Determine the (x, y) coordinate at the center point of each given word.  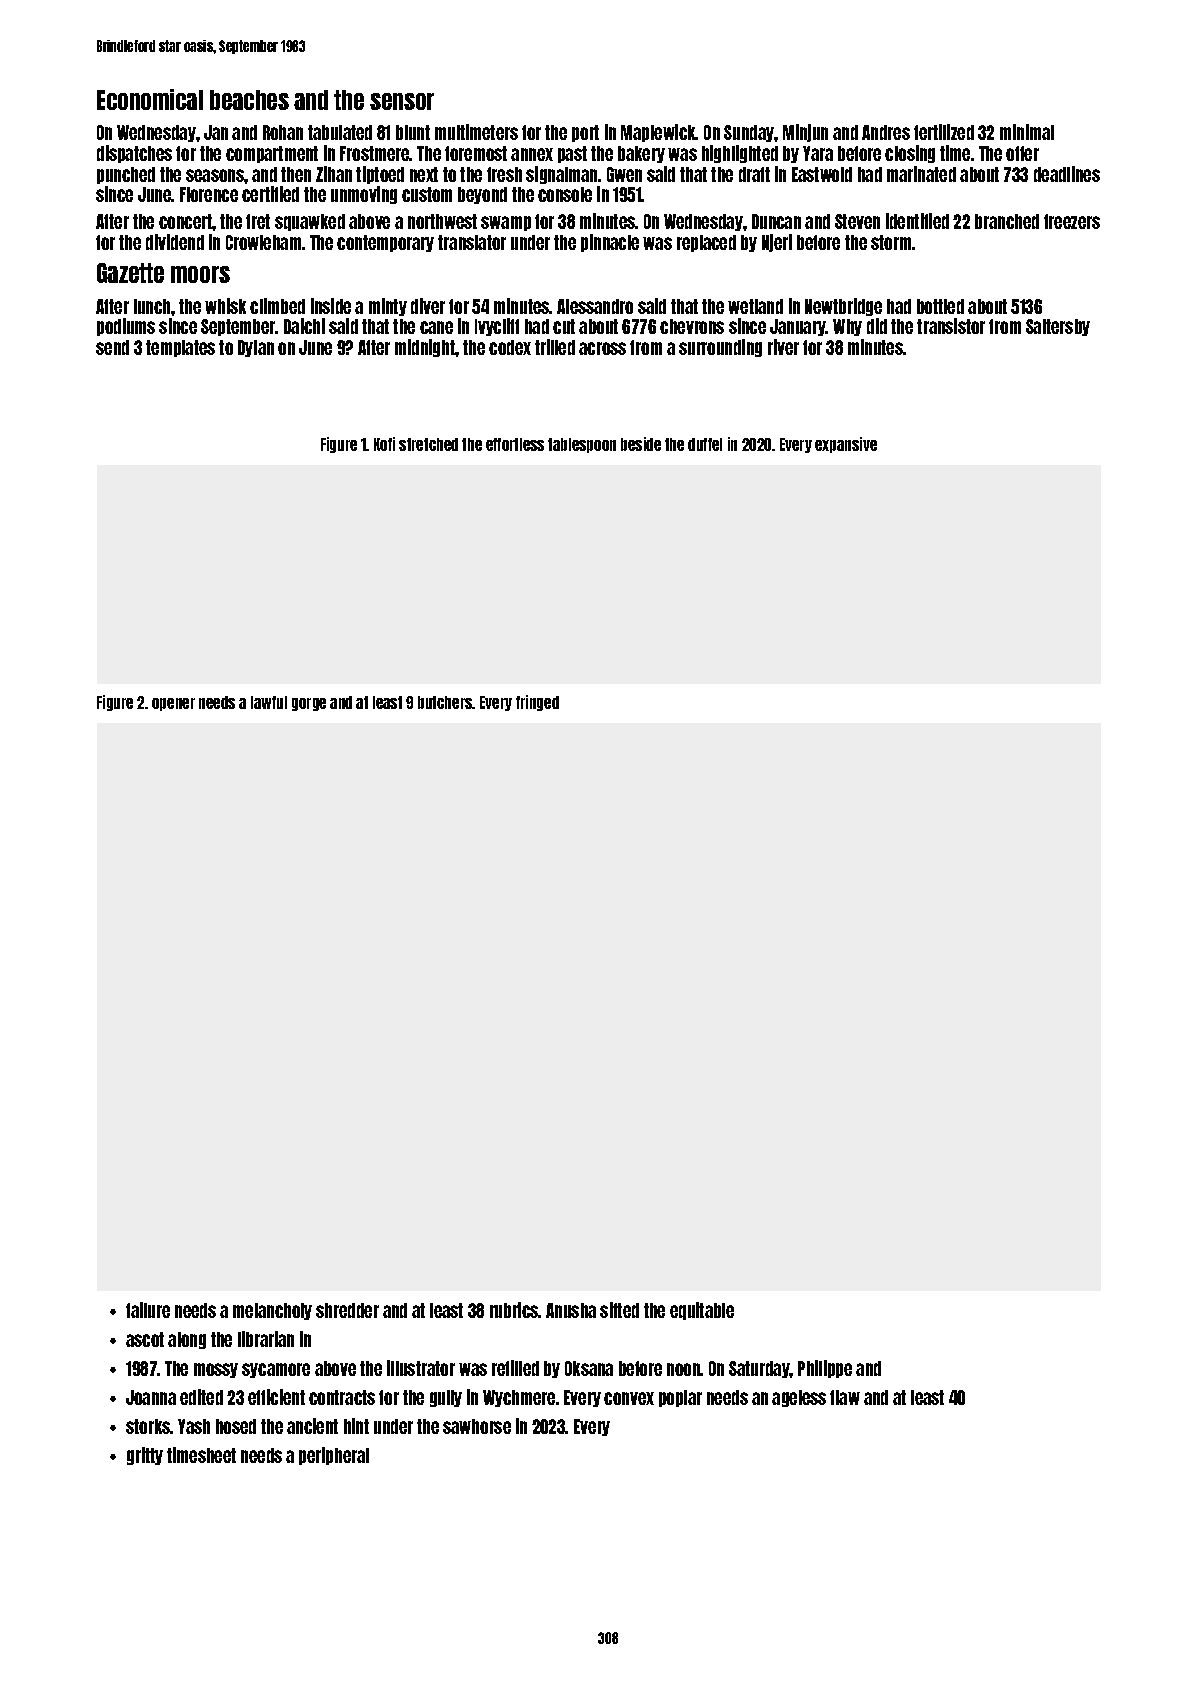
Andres (886, 132)
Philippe (825, 1369)
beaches (249, 100)
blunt (413, 132)
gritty (145, 1456)
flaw (845, 1397)
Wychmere (519, 1398)
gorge (309, 704)
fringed (537, 703)
